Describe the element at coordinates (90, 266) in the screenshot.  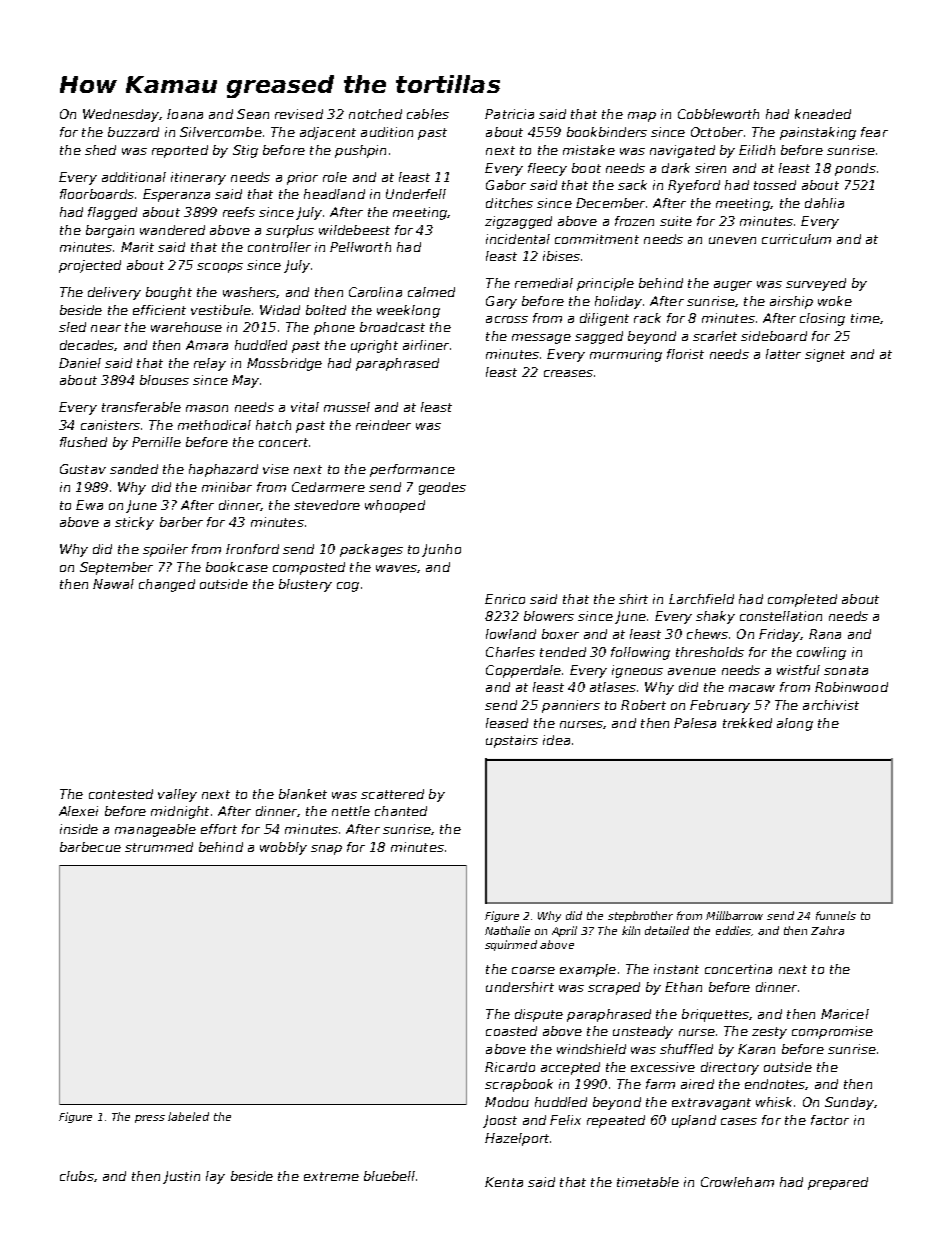
I see `projected` at that location.
